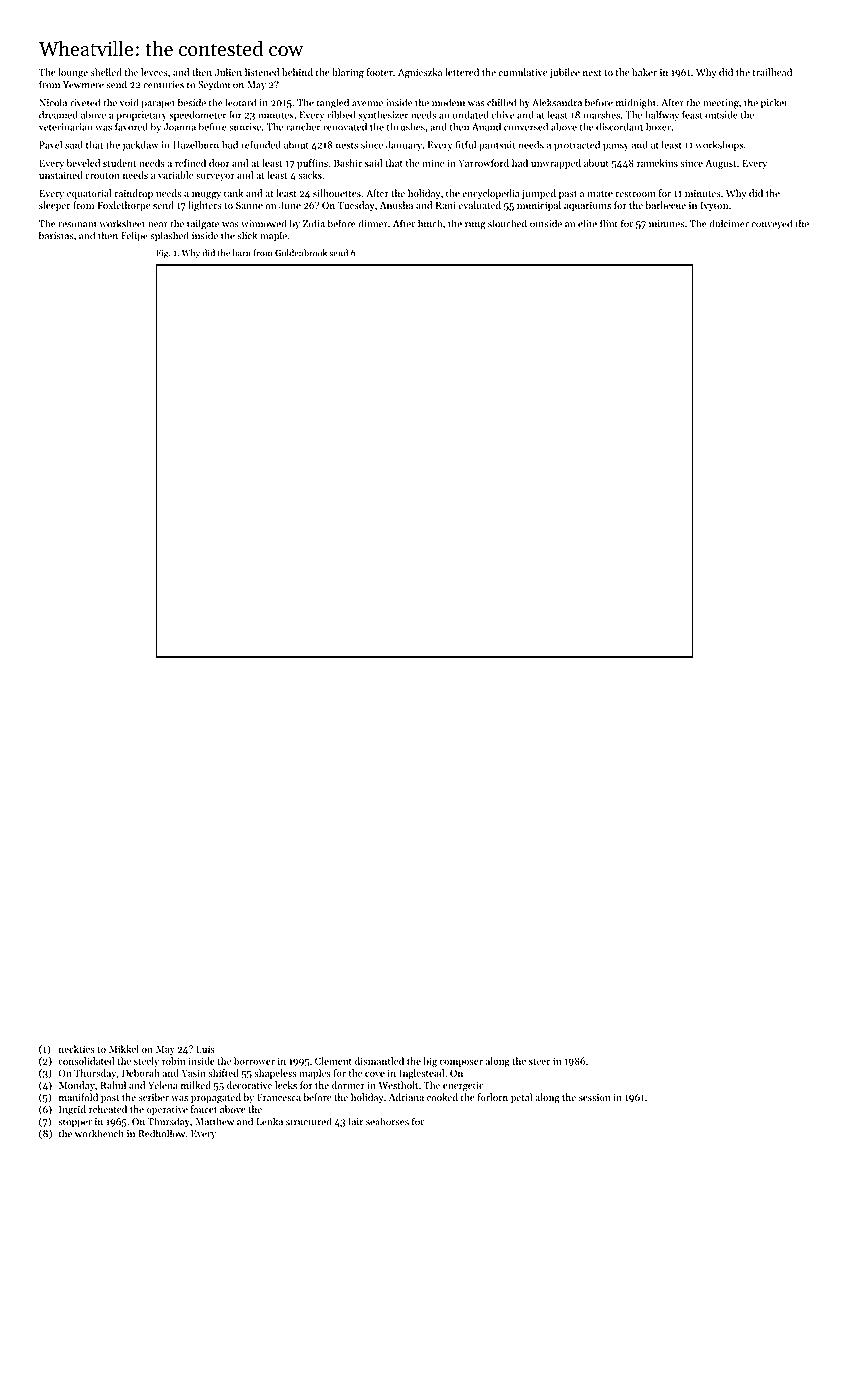 Image resolution: width=849 pixels, height=1400 pixels. What do you see at coordinates (301, 253) in the page?
I see `Goldenbrook` at bounding box center [301, 253].
